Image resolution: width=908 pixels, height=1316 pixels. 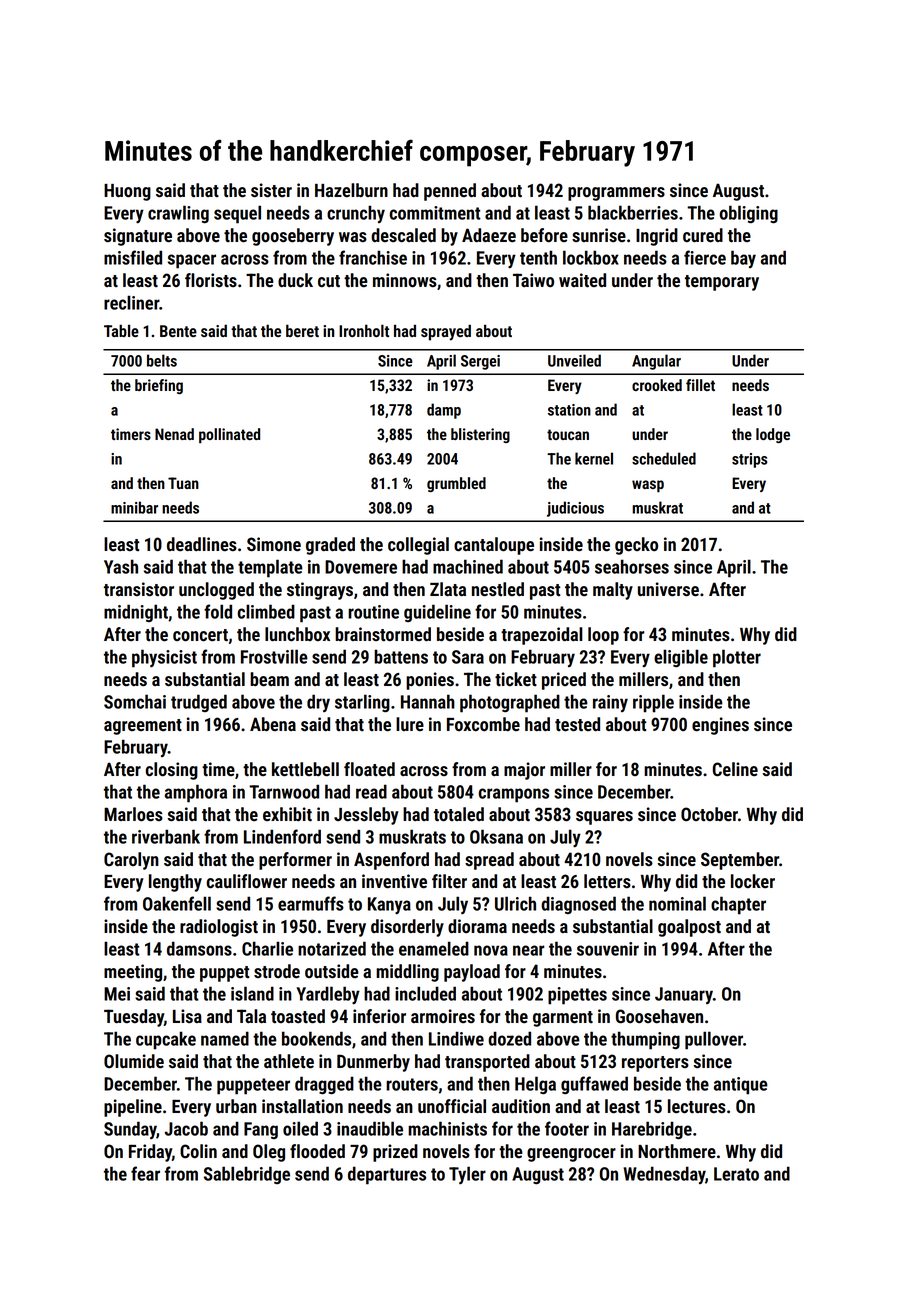 What do you see at coordinates (736, 1174) in the screenshot?
I see `Lerato` at bounding box center [736, 1174].
